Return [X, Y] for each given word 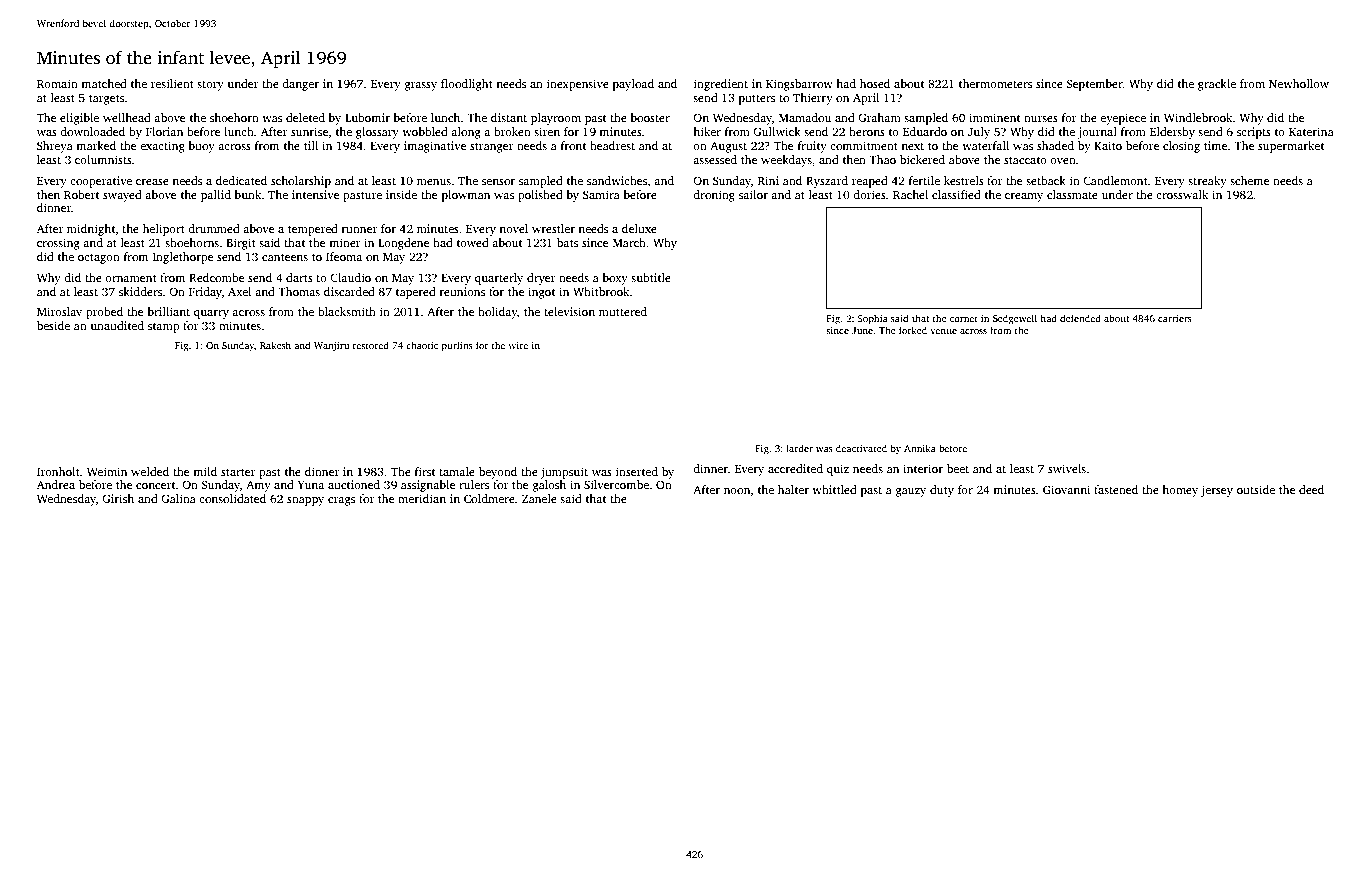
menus [434, 182]
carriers [1175, 318]
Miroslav [59, 311]
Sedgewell [1015, 319]
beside [53, 325]
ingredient [721, 85]
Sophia [872, 319]
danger [300, 85]
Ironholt [58, 471]
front [573, 145]
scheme [1249, 180]
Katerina [1311, 131]
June [862, 330]
